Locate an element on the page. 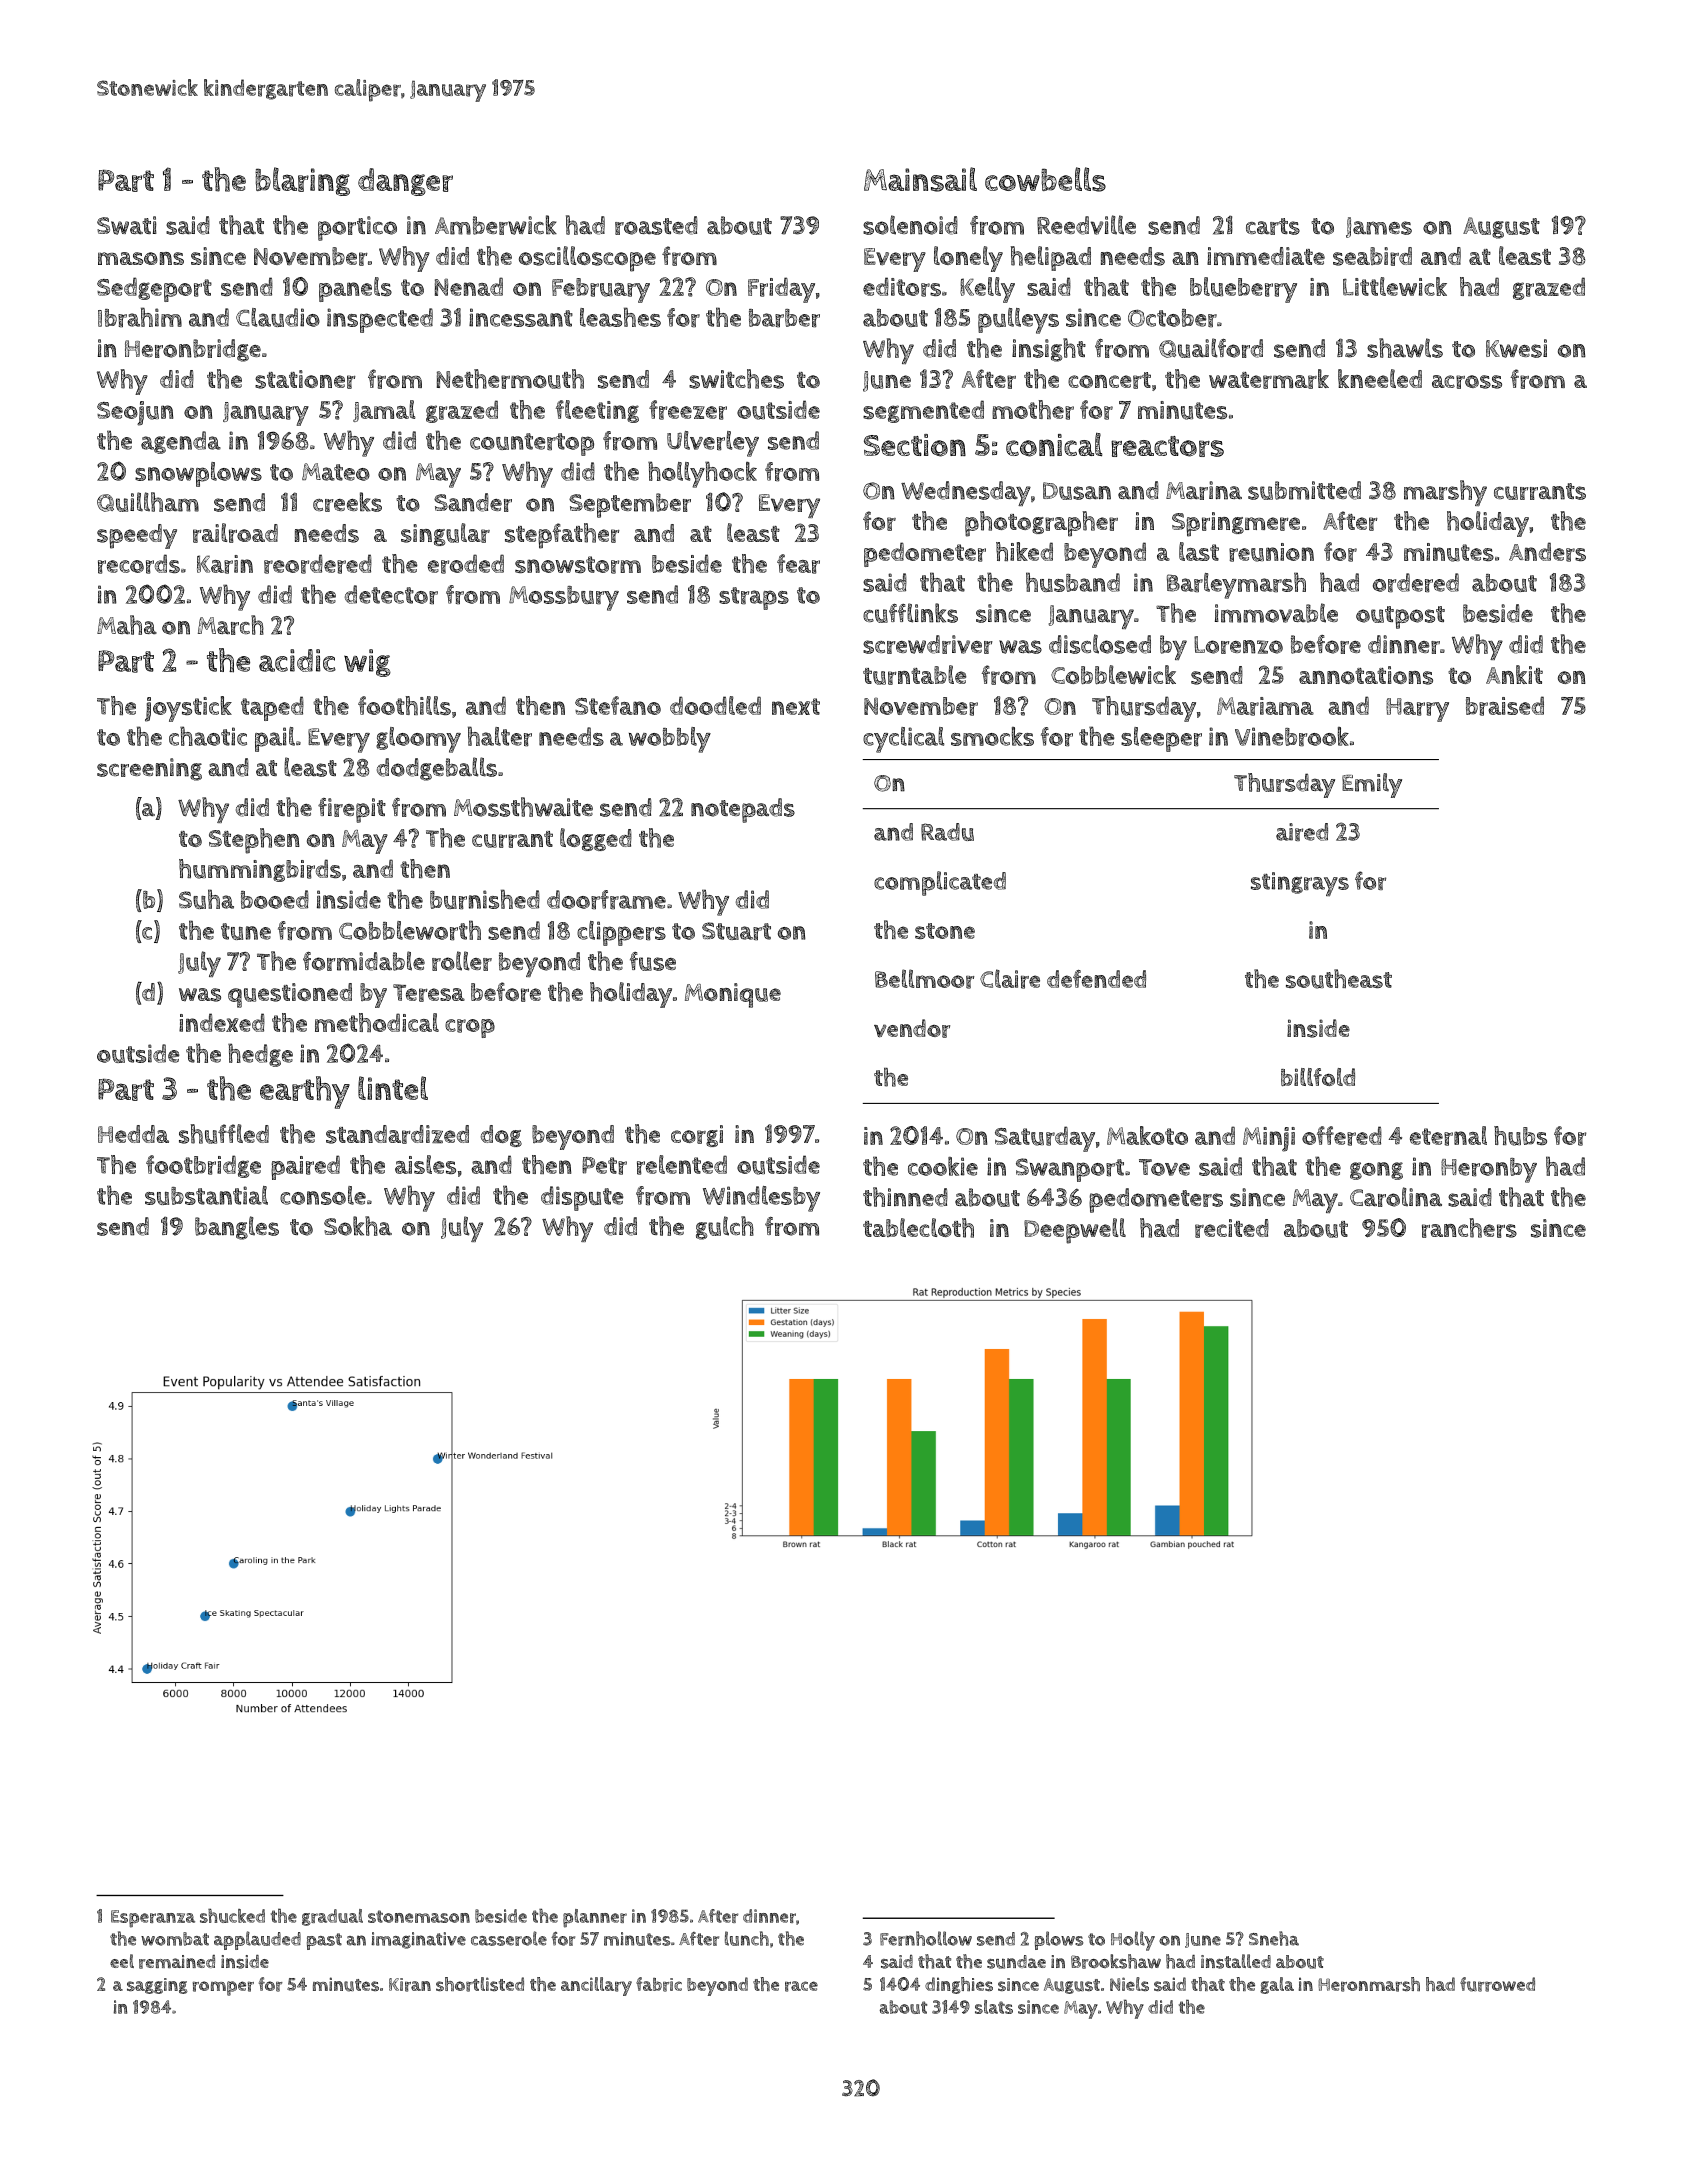 Image resolution: width=1683 pixels, height=2178 pixels. footbridge is located at coordinates (203, 1166).
